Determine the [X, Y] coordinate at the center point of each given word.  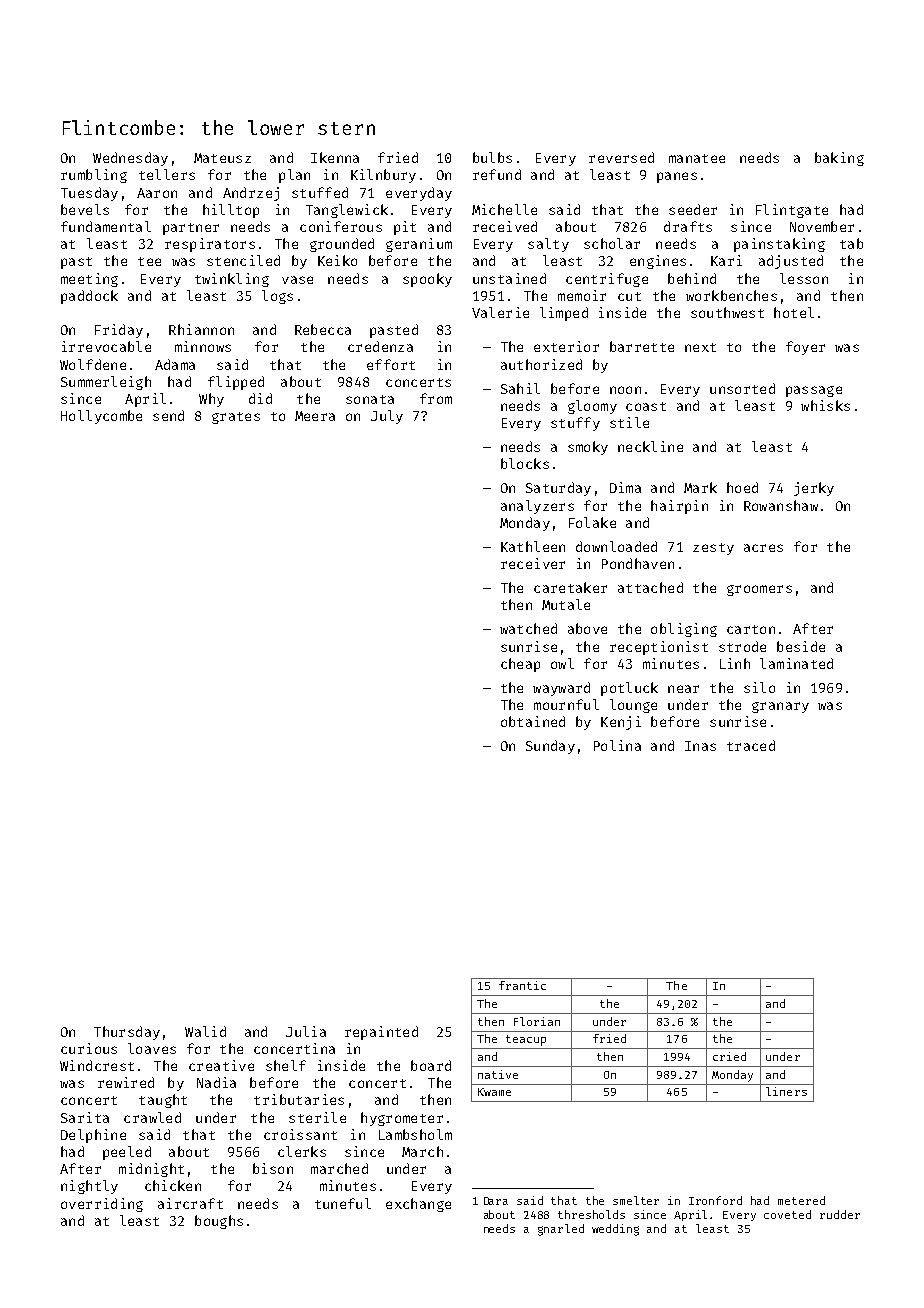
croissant [300, 1134]
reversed [621, 157]
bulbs [492, 157]
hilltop [231, 211]
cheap [520, 665]
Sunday [550, 747]
